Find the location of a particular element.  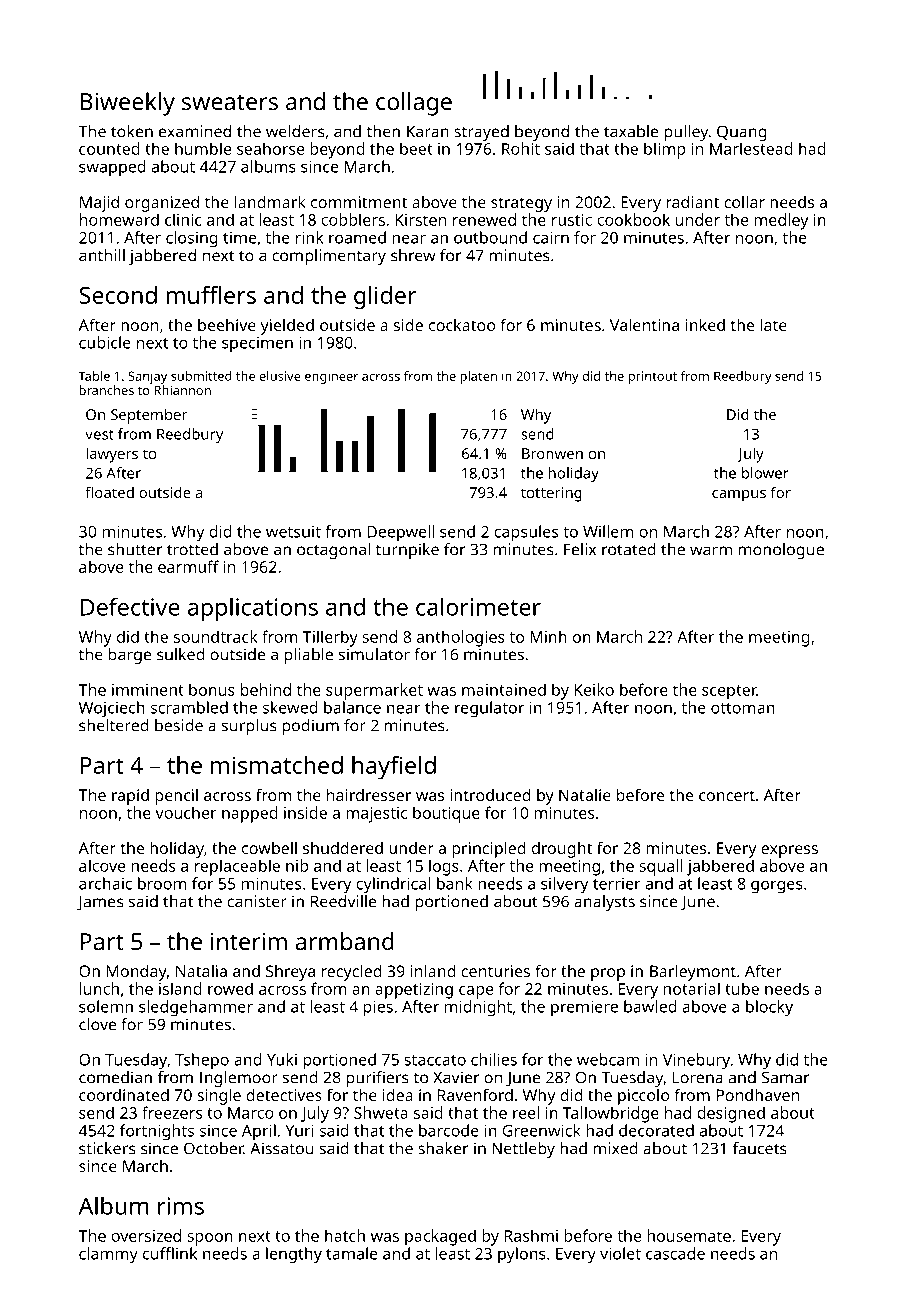

Rohit is located at coordinates (521, 148).
